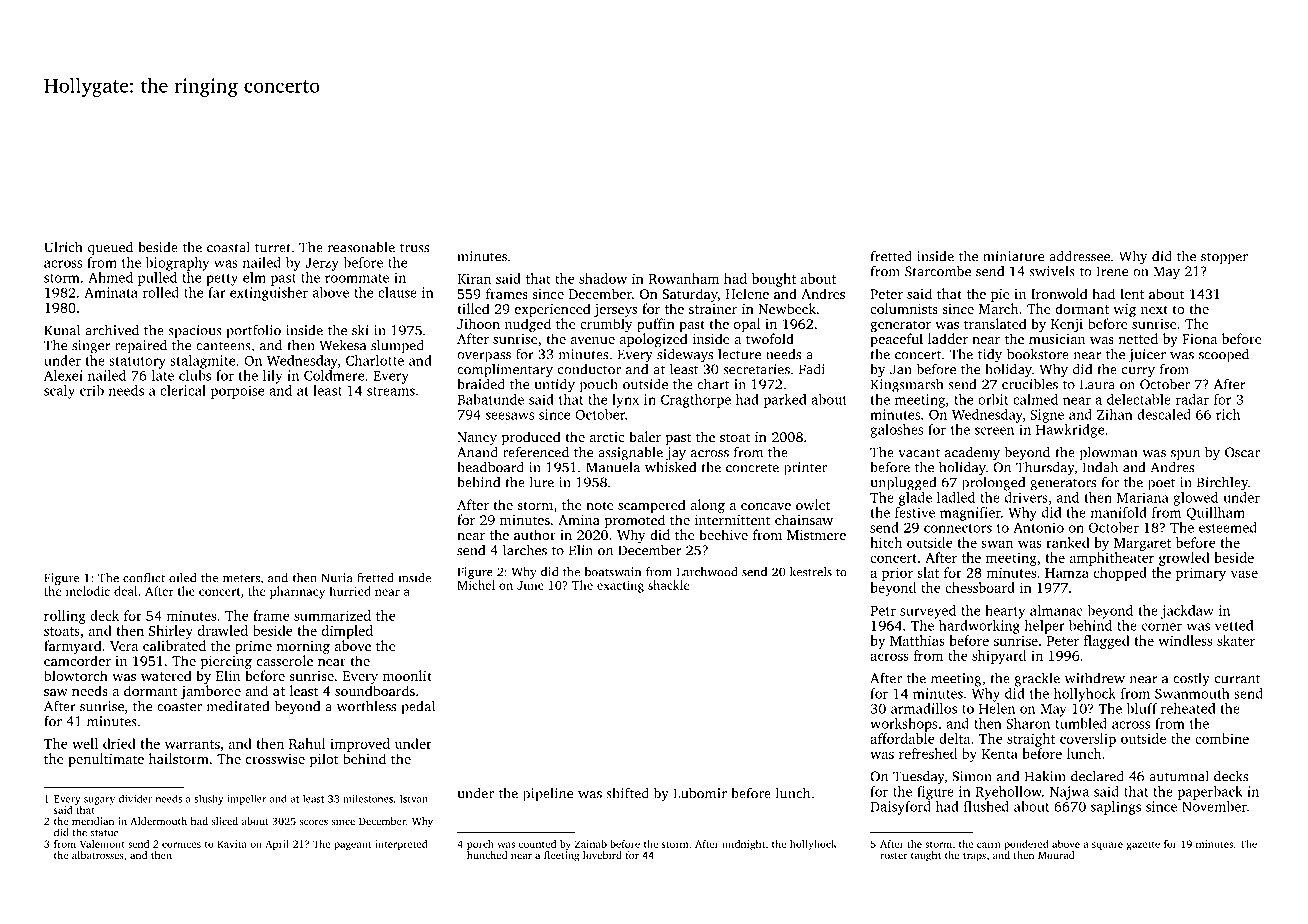 Image resolution: width=1308 pixels, height=924 pixels. I want to click on Manuela, so click(613, 467).
